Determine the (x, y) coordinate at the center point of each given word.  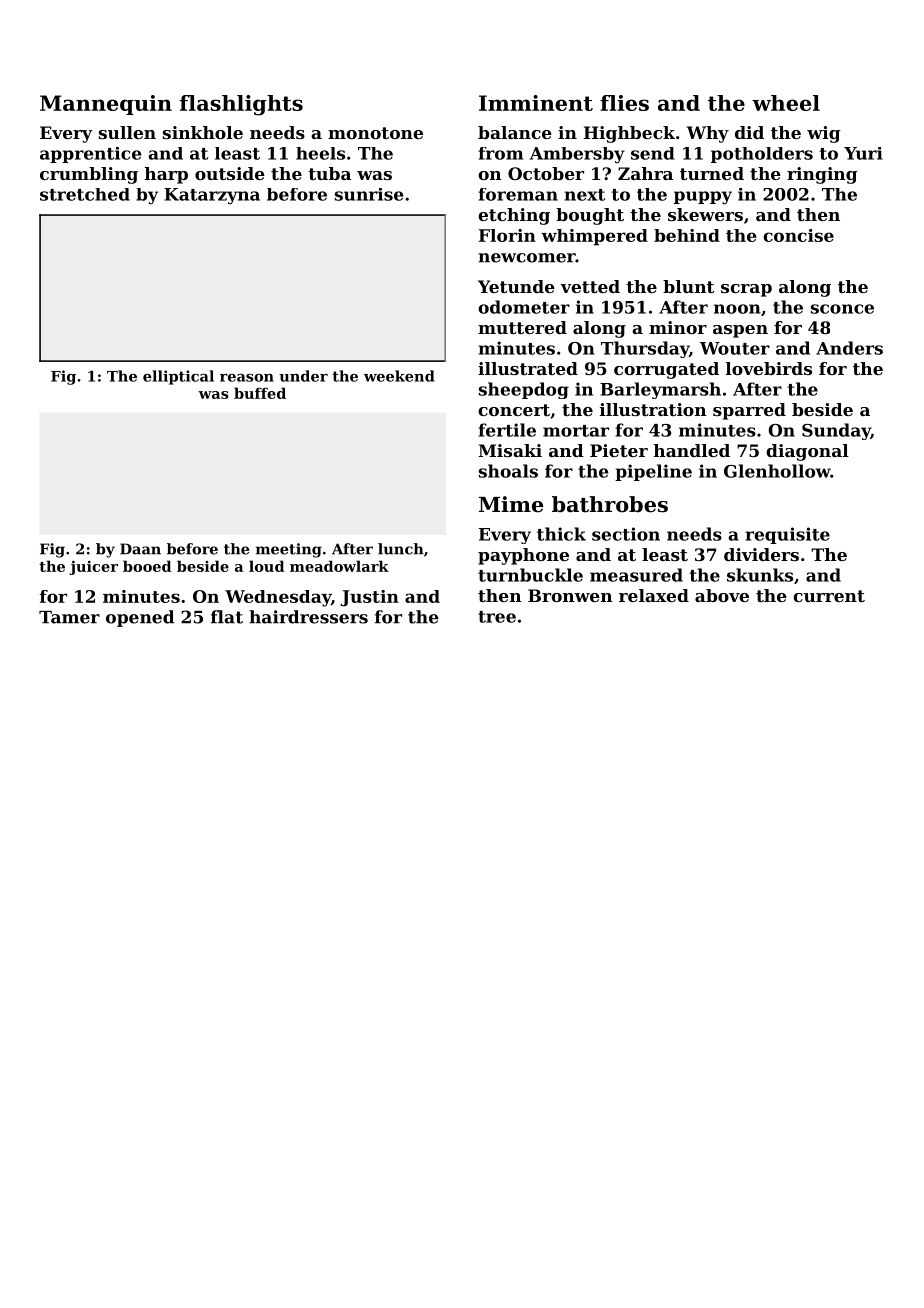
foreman (518, 194)
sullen (127, 132)
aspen (740, 331)
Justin (369, 598)
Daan (140, 549)
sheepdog (524, 390)
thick (561, 534)
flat (227, 617)
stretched (85, 194)
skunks (760, 575)
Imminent (536, 103)
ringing (822, 175)
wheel (786, 103)
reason (247, 378)
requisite (787, 535)
